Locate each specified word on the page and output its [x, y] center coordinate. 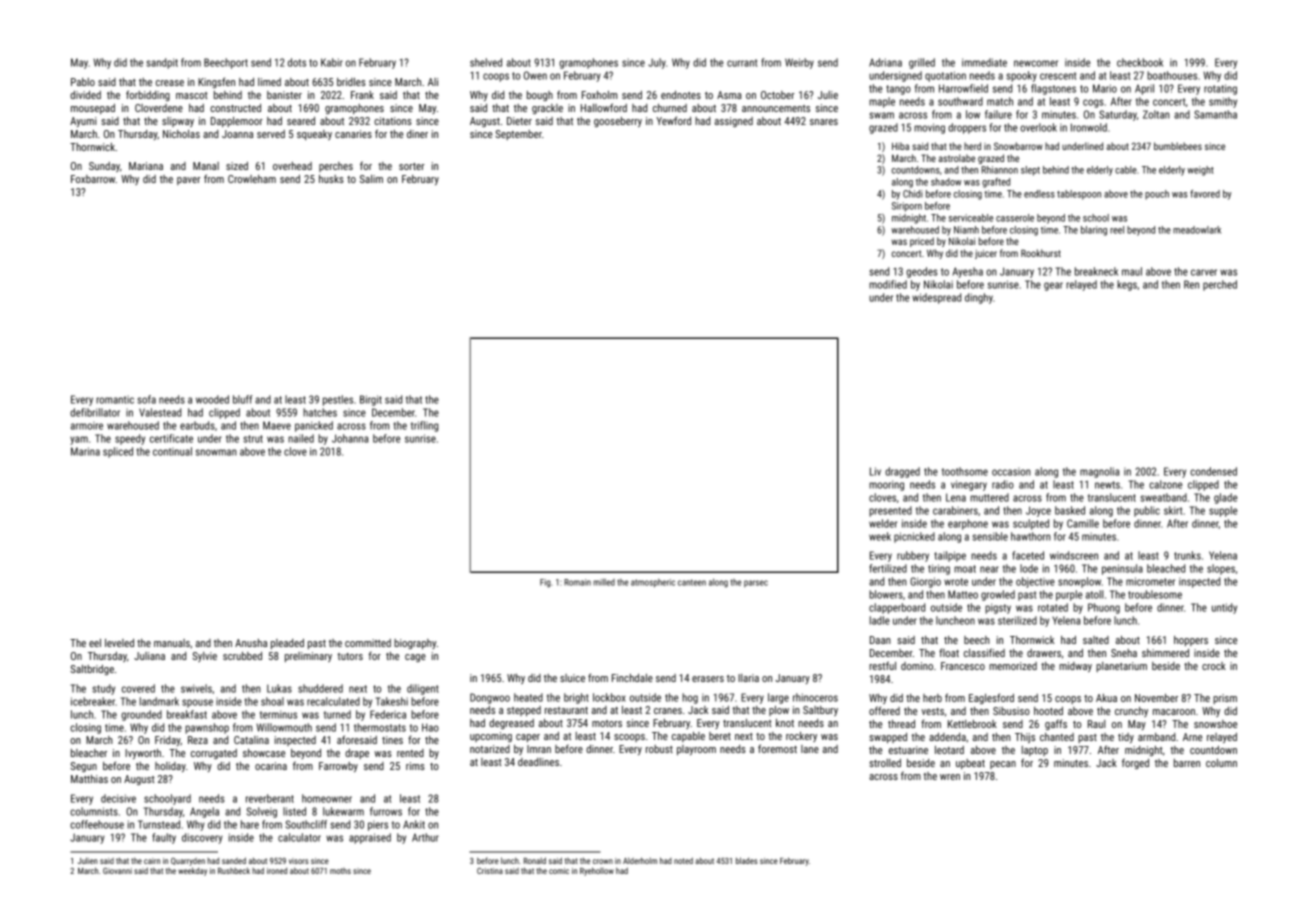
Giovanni [117, 871]
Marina [85, 451]
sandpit [162, 63]
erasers [708, 679]
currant [742, 63]
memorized [1013, 666]
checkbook [1140, 62]
